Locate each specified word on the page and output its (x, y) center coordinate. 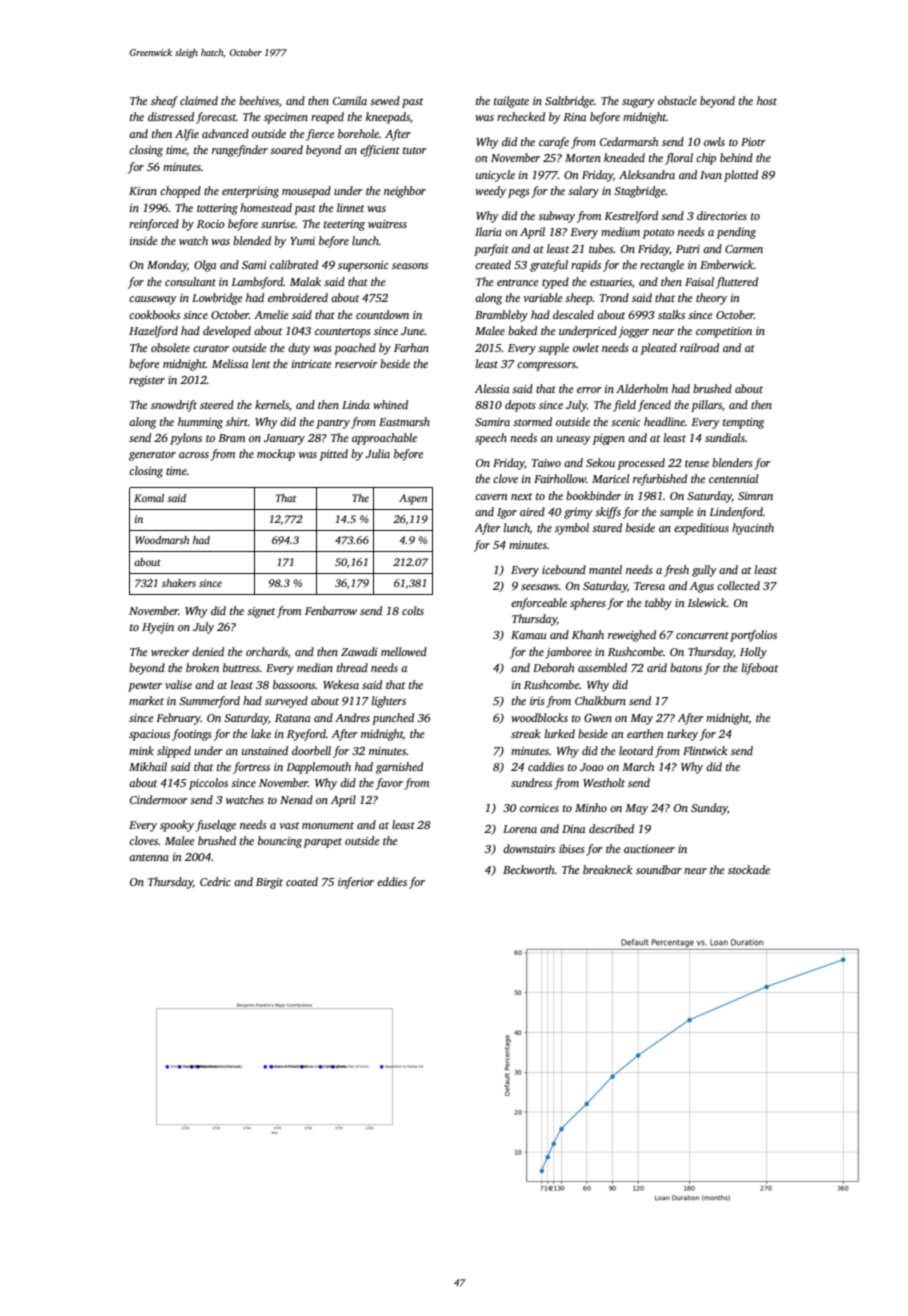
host (767, 100)
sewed (385, 100)
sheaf (164, 102)
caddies (546, 766)
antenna (149, 857)
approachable (384, 439)
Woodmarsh (162, 540)
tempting (743, 423)
